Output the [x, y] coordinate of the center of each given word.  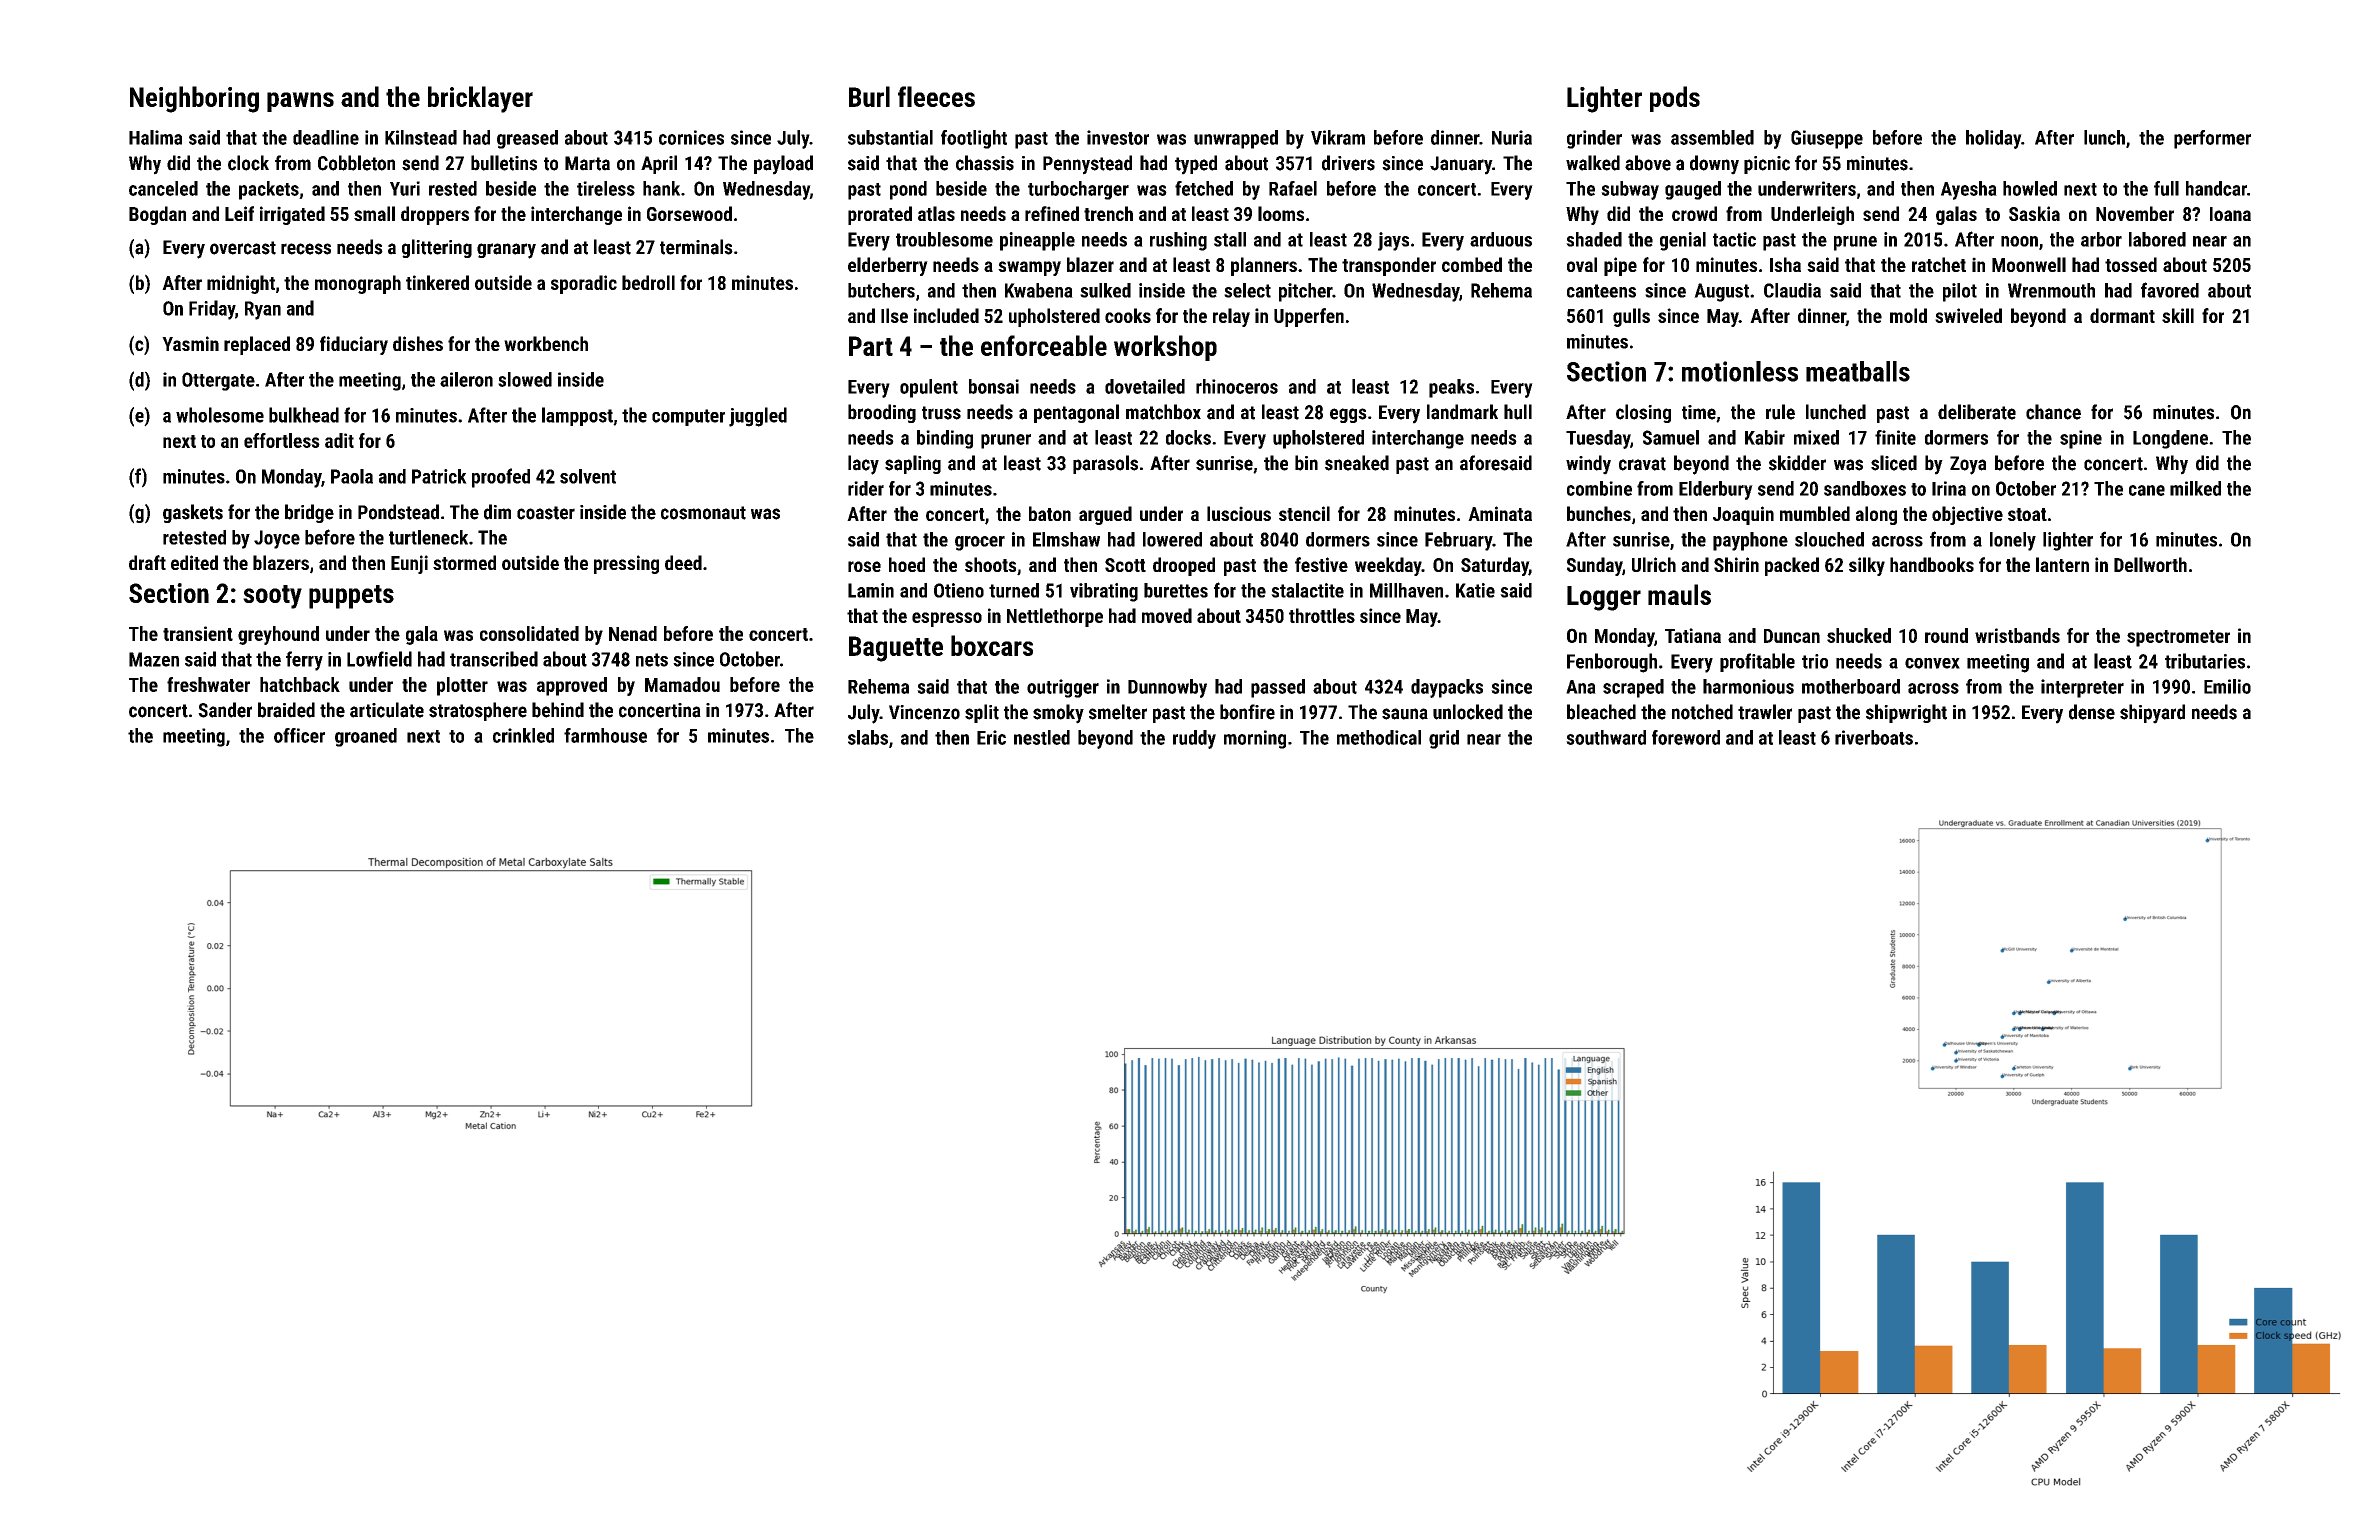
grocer [980, 543]
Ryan [263, 310]
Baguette [896, 649]
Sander [225, 710]
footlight [974, 139]
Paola [352, 476]
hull [1518, 412]
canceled [163, 188]
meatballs [1858, 371]
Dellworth [2150, 564]
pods [1675, 99]
